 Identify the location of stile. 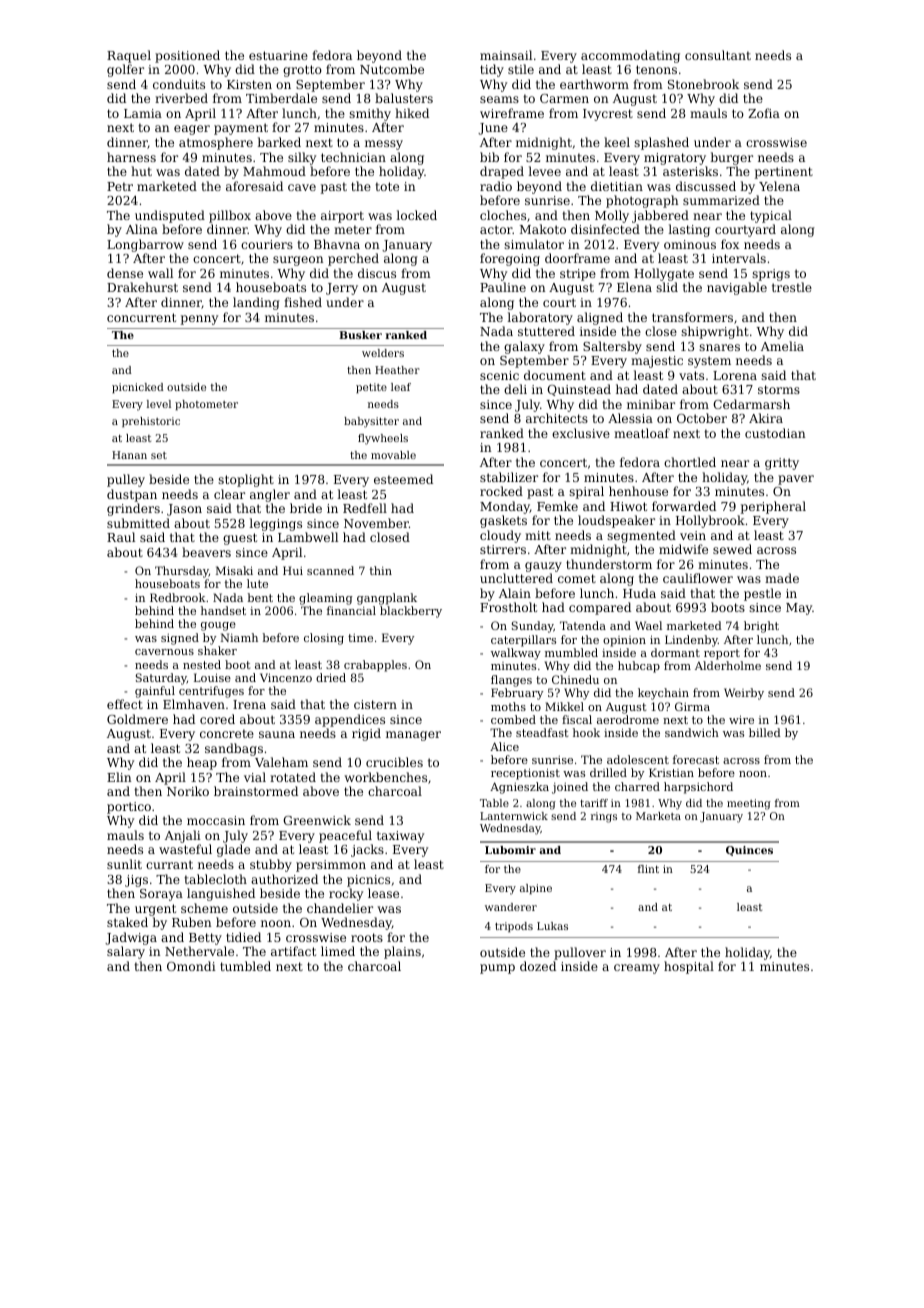
(521, 69).
